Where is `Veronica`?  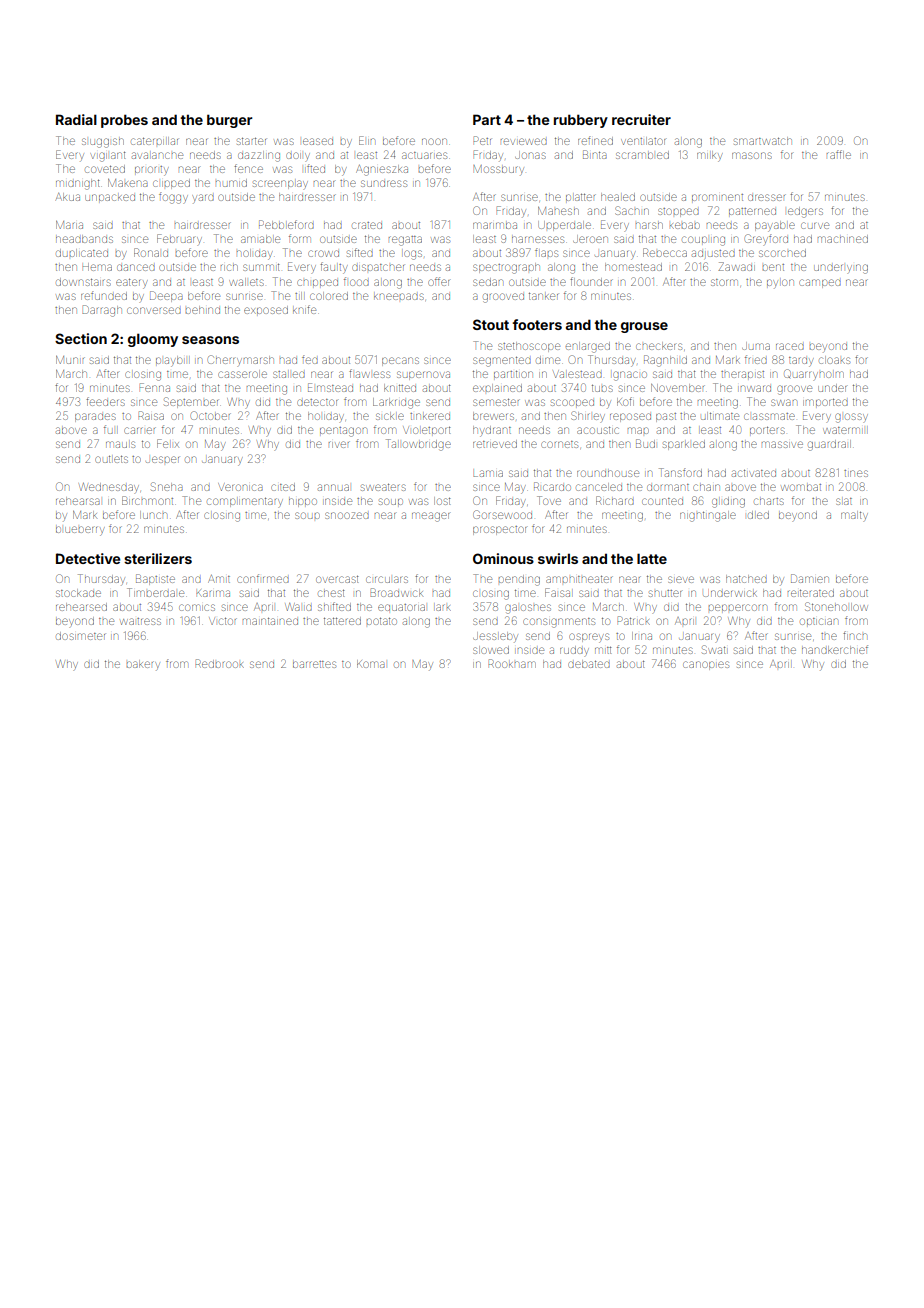 Veronica is located at coordinates (240, 487).
